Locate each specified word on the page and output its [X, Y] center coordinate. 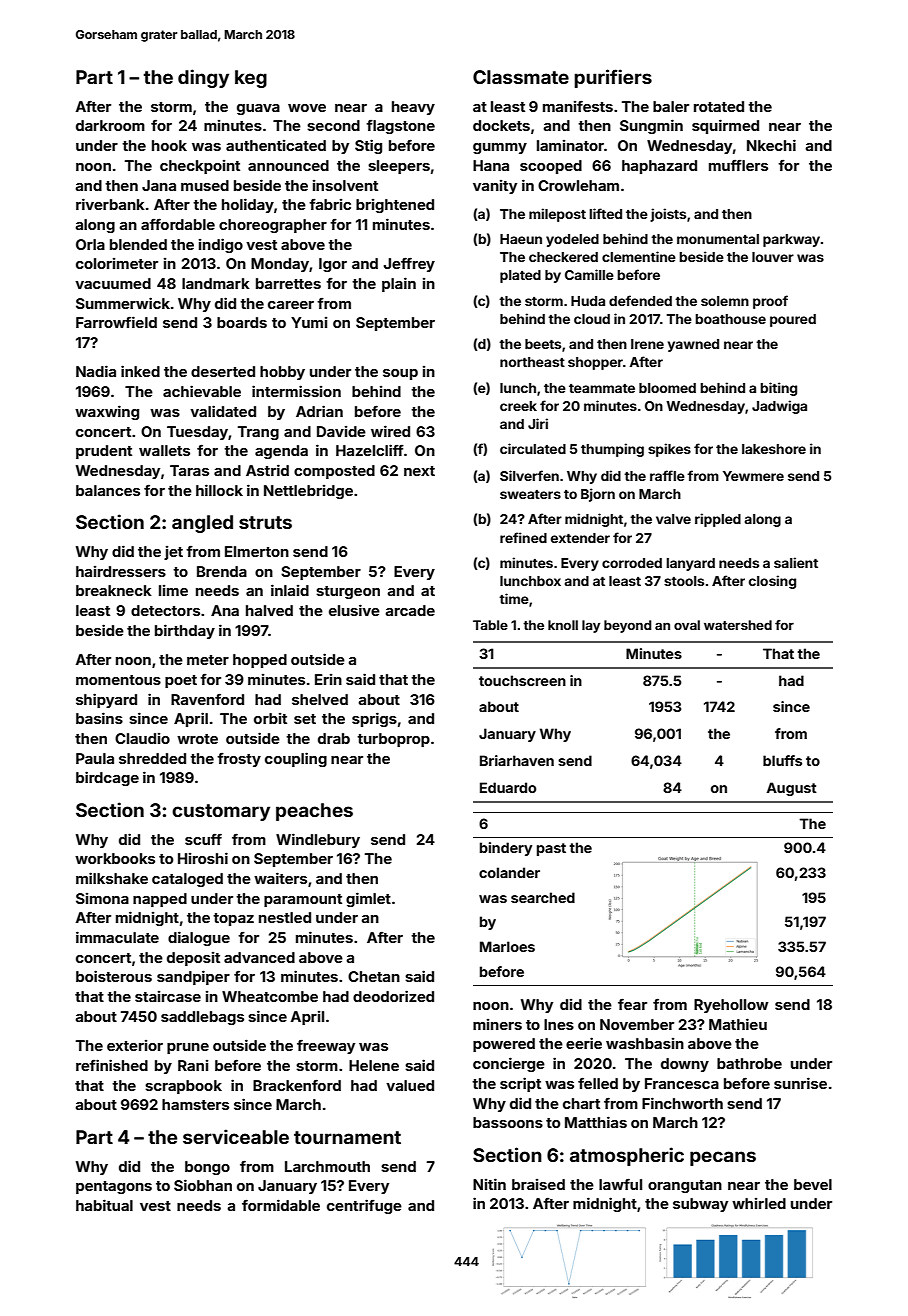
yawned [693, 345]
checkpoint [200, 167]
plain [399, 284]
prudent [104, 452]
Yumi [309, 322]
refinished [112, 1065]
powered [504, 1045]
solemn [725, 301]
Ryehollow [731, 1006]
